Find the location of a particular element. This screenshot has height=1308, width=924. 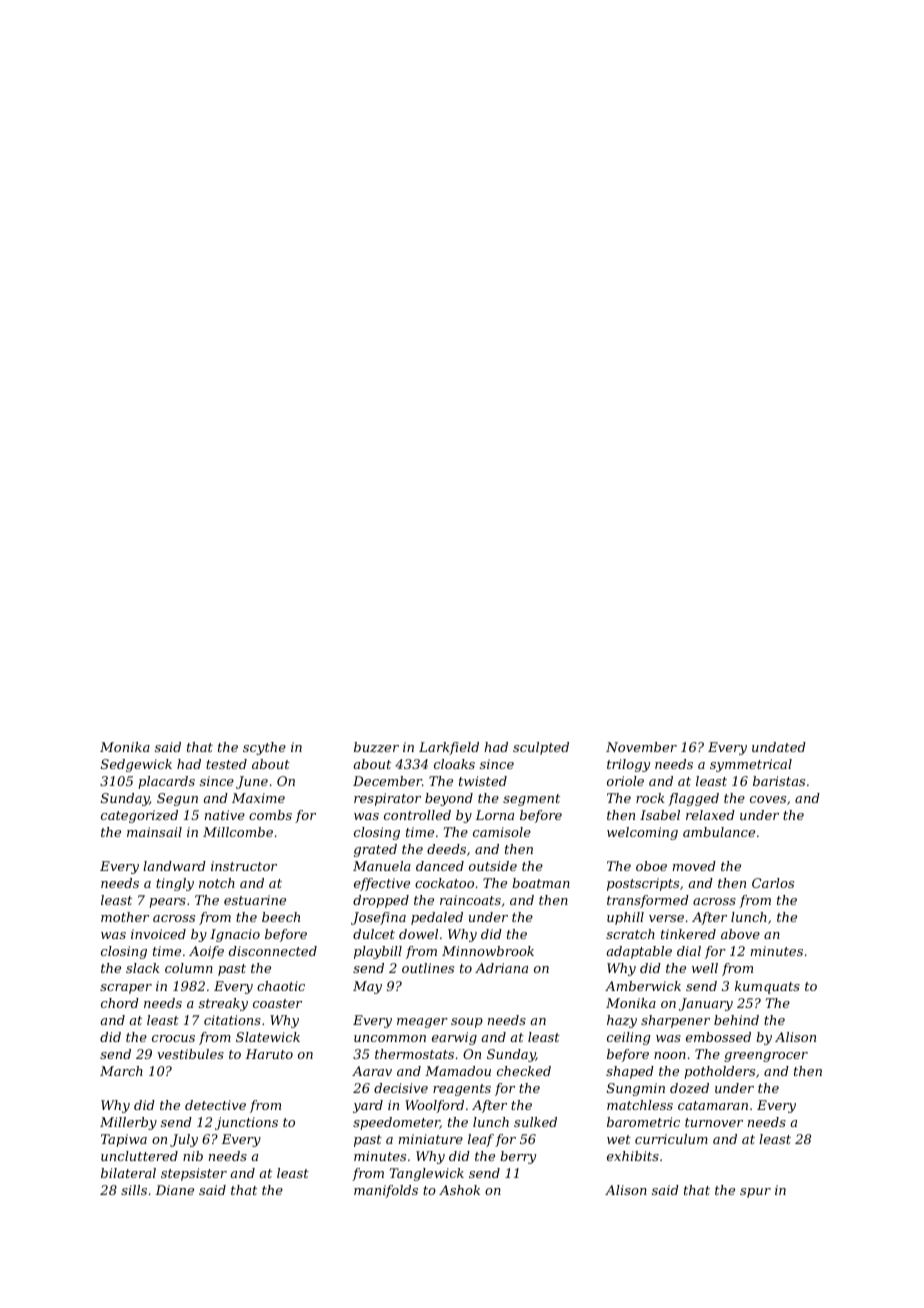

trilogy is located at coordinates (628, 765).
